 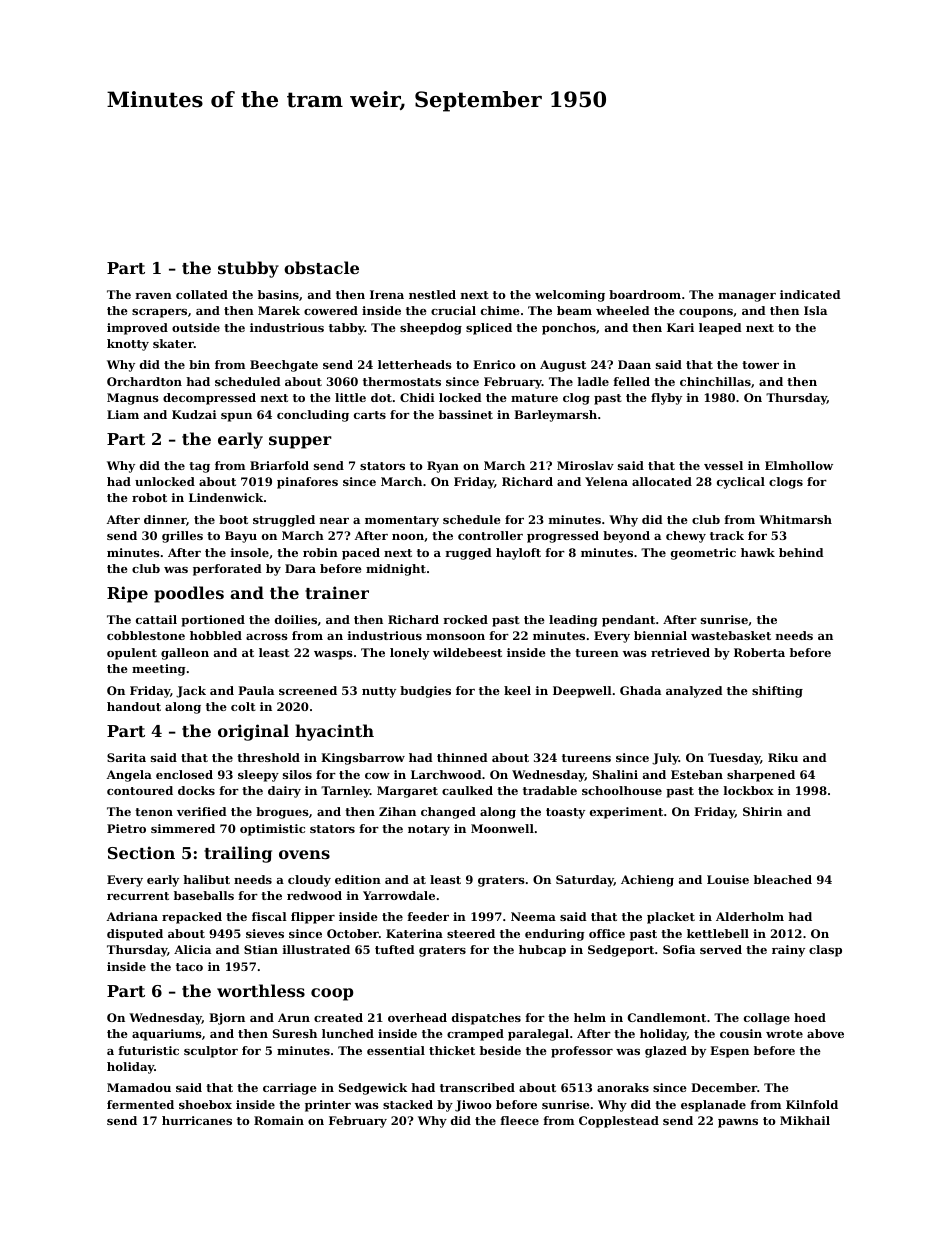 I want to click on Romain, so click(x=279, y=1120).
